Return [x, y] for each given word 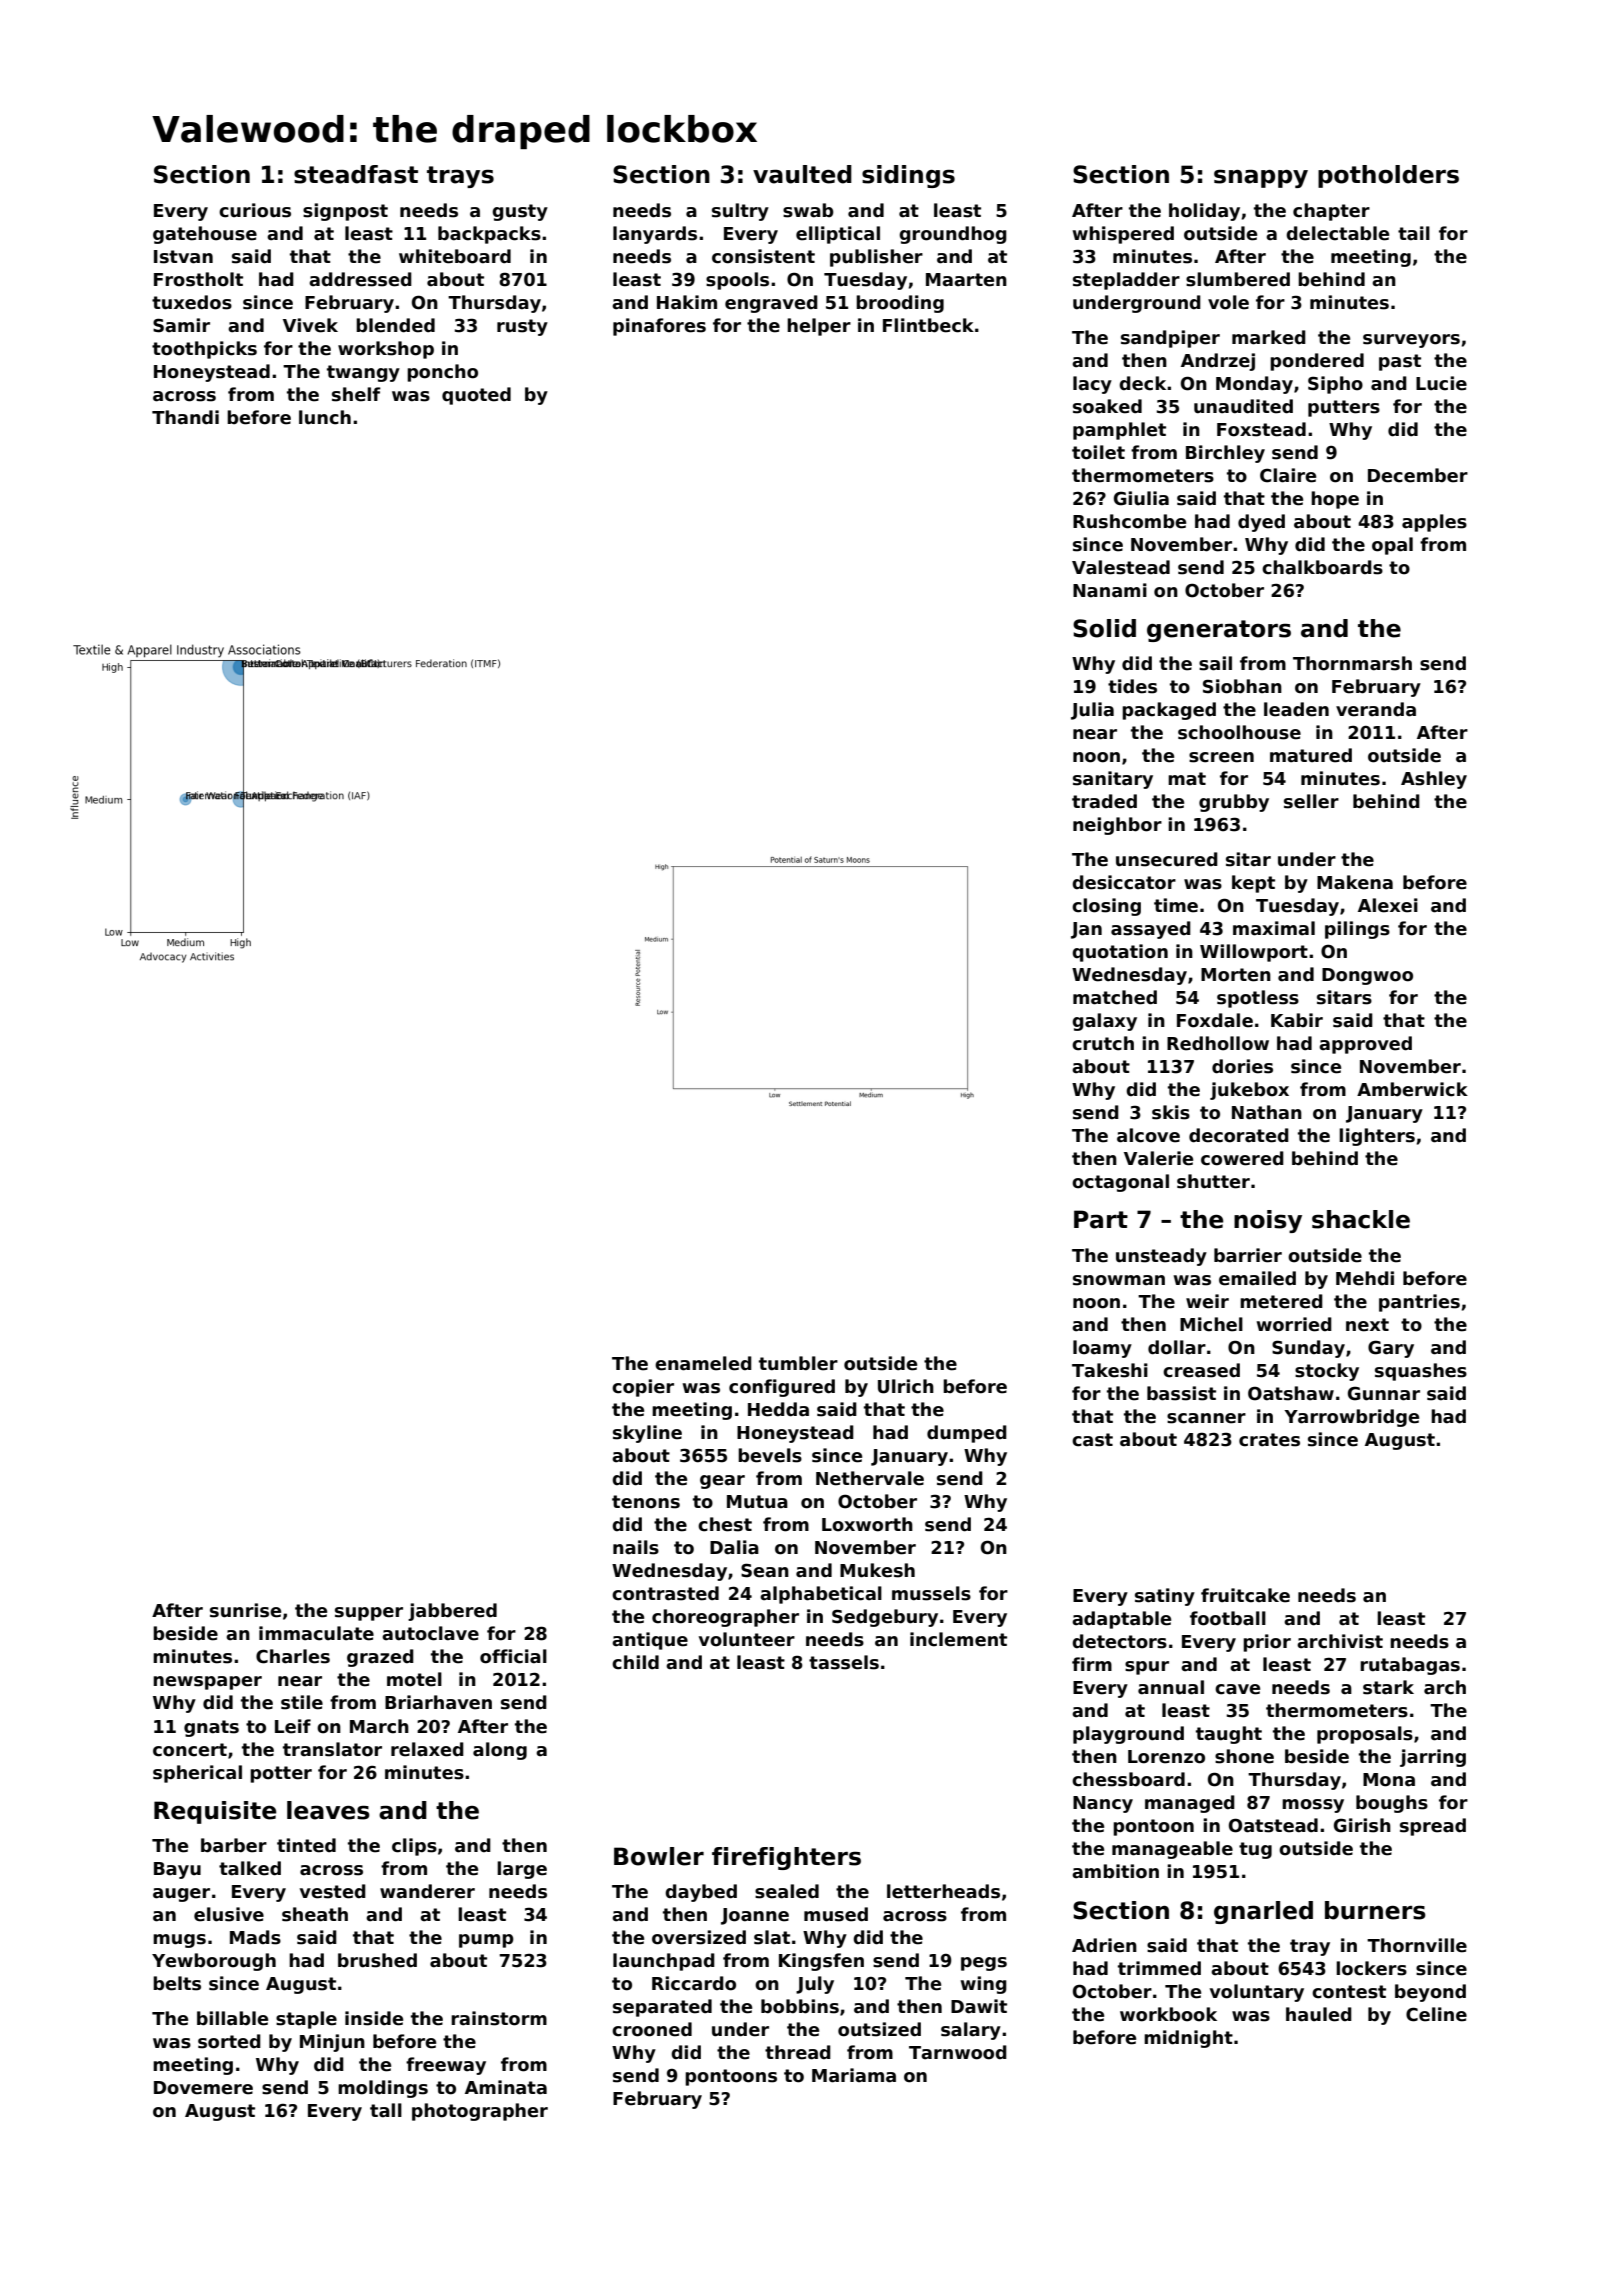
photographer [480, 2112]
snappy [1261, 179]
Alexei [1388, 905]
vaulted [802, 174]
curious [255, 210]
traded [1104, 801]
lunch [325, 417]
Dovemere [203, 2088]
